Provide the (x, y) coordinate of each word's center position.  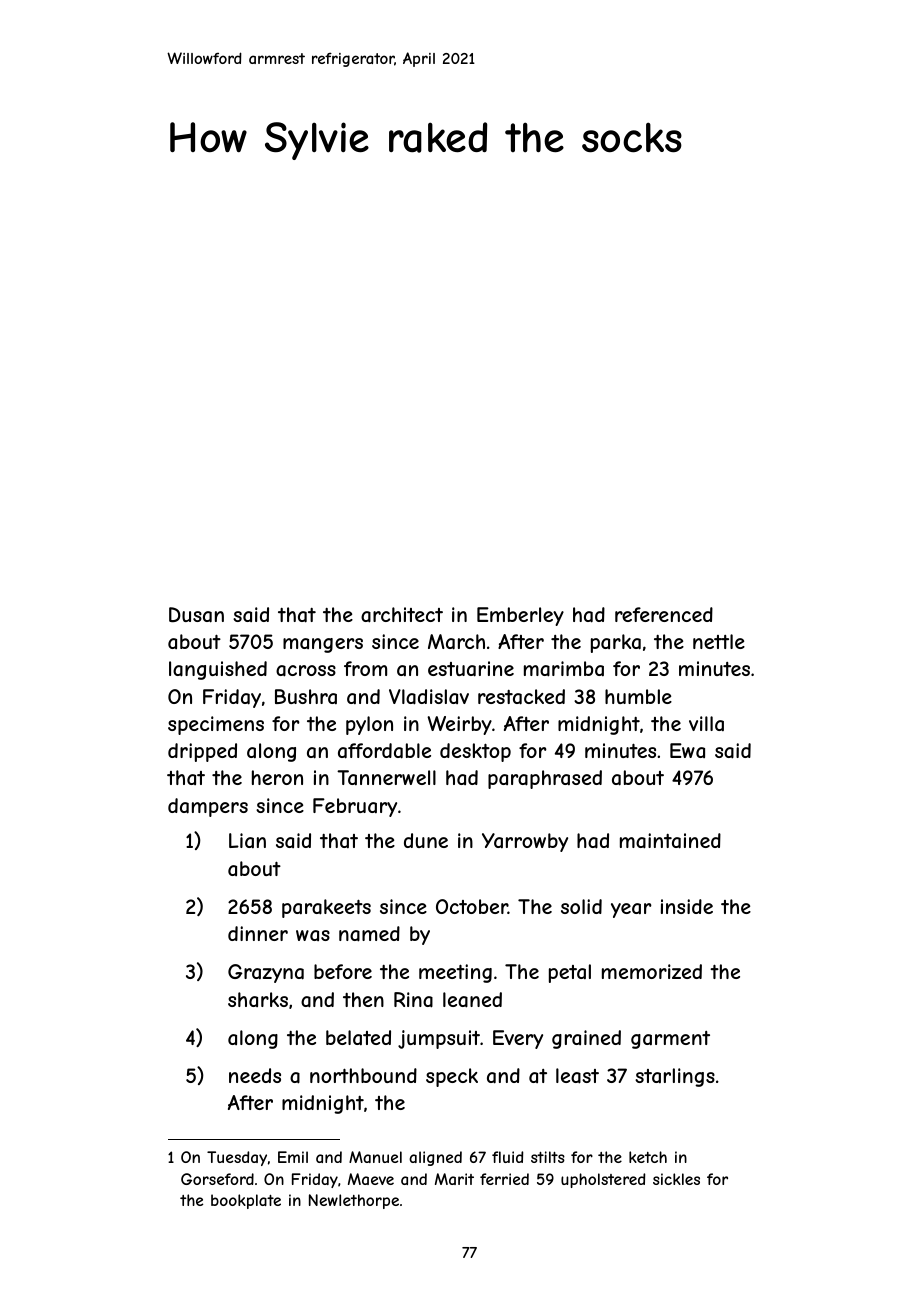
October (472, 906)
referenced (664, 614)
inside (687, 906)
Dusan (196, 615)
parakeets (326, 908)
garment (670, 1040)
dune (426, 840)
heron (277, 777)
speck (452, 1077)
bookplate (246, 1201)
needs (255, 1075)
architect (402, 615)
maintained (670, 841)
